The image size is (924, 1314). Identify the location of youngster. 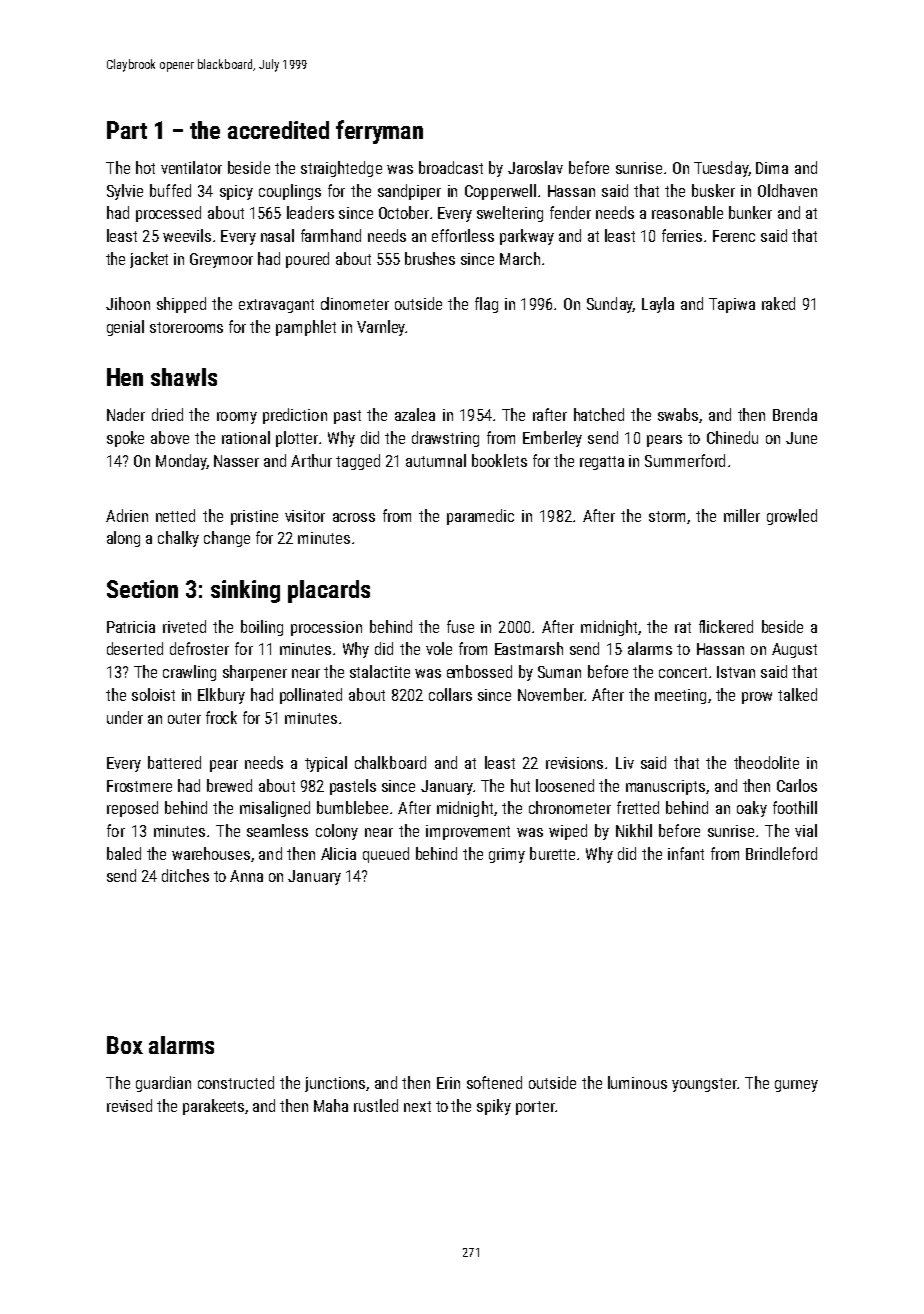
(704, 1085).
